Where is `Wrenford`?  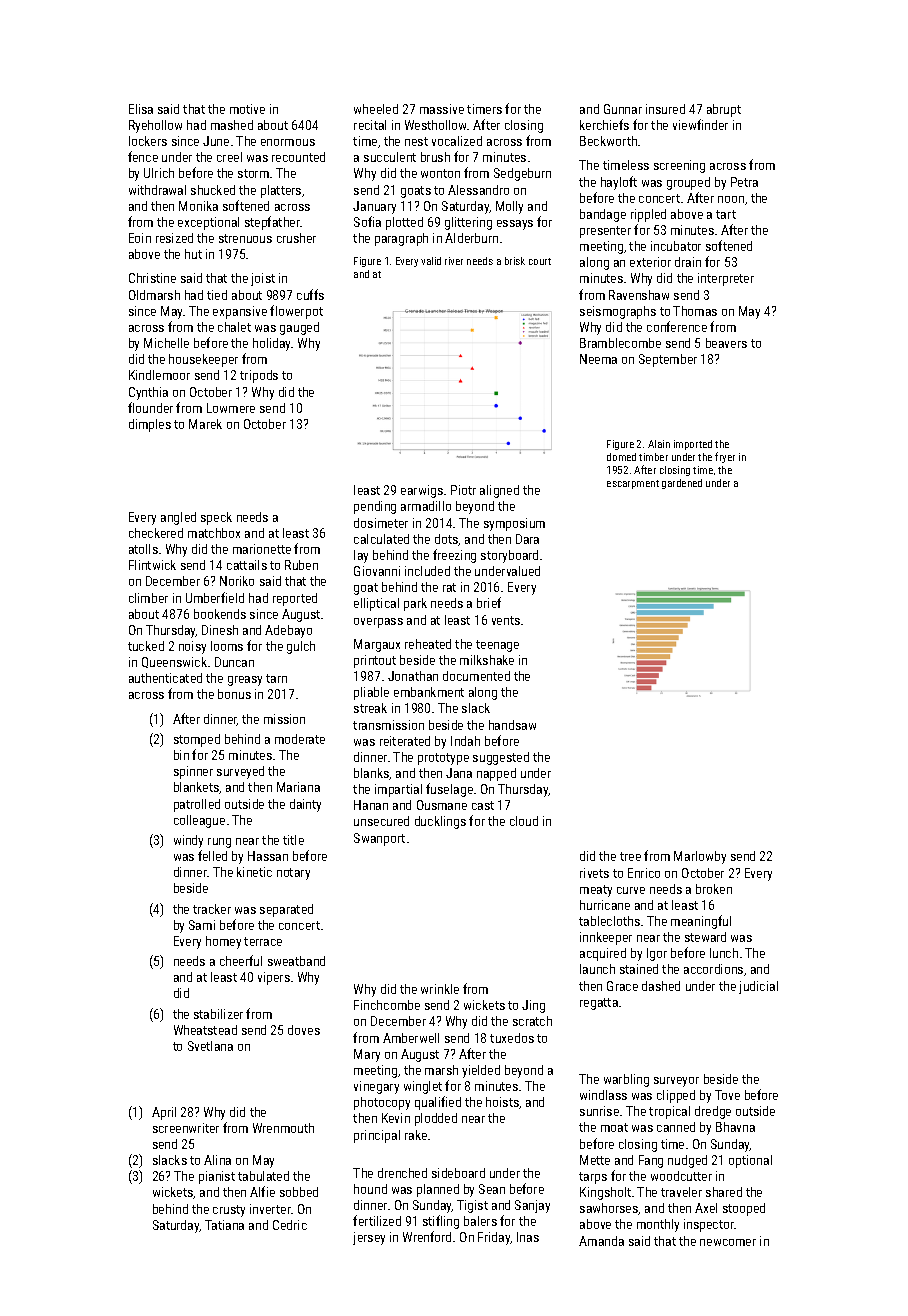
Wrenford is located at coordinates (427, 1236).
